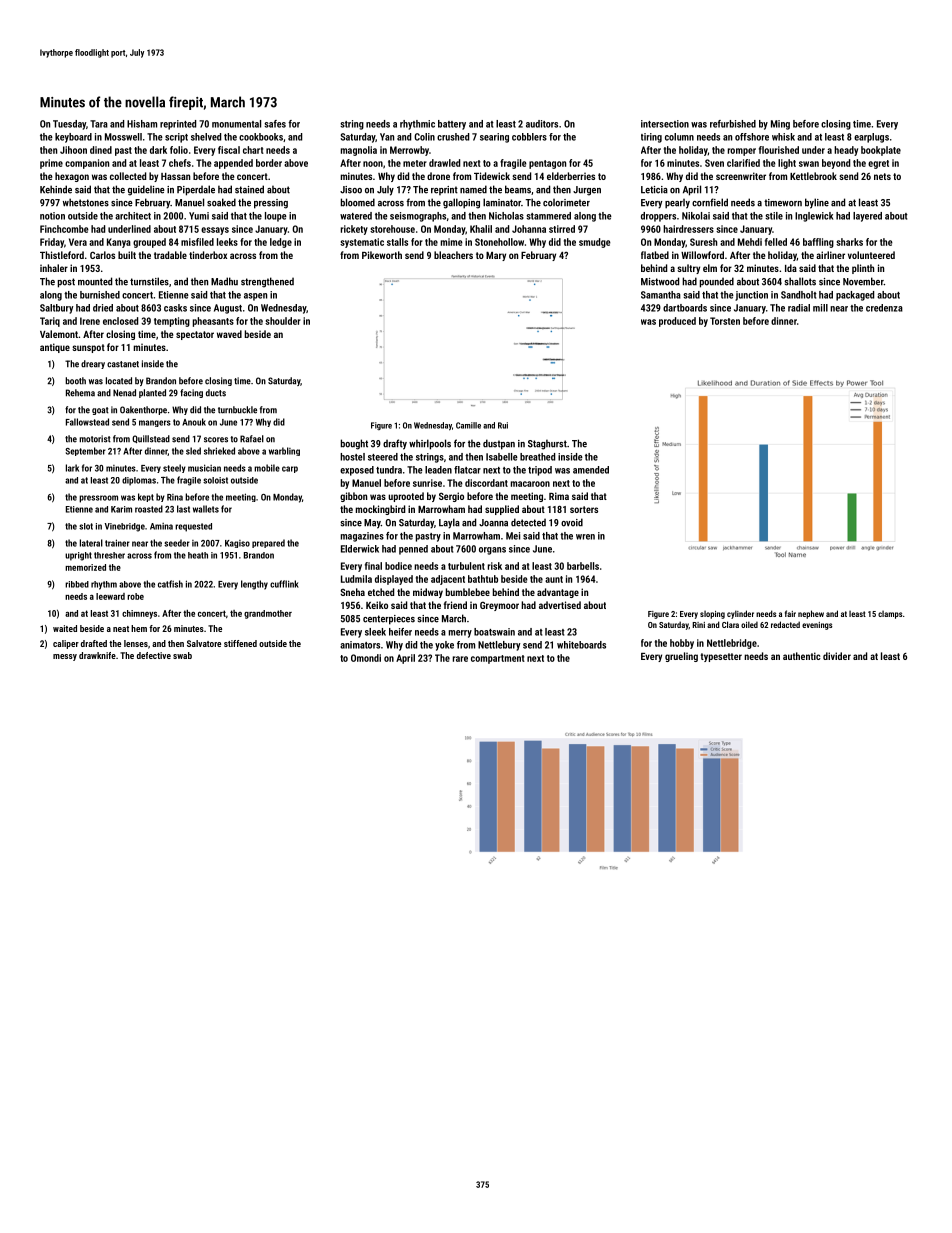 The image size is (952, 1233). I want to click on drafty, so click(395, 444).
